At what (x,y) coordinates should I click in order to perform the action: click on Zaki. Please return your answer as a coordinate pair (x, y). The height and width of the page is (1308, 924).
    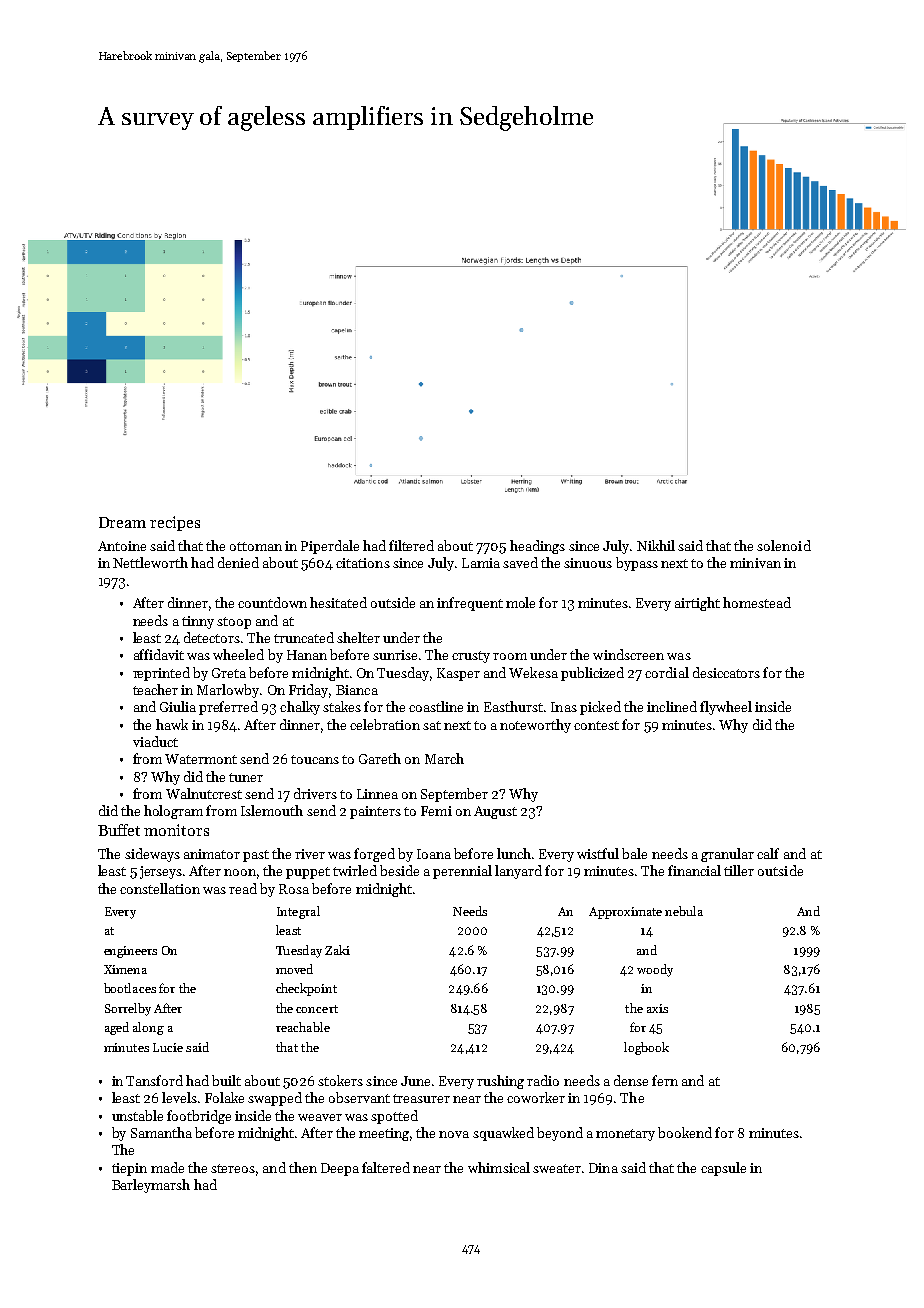
    Looking at the image, I should click on (337, 950).
